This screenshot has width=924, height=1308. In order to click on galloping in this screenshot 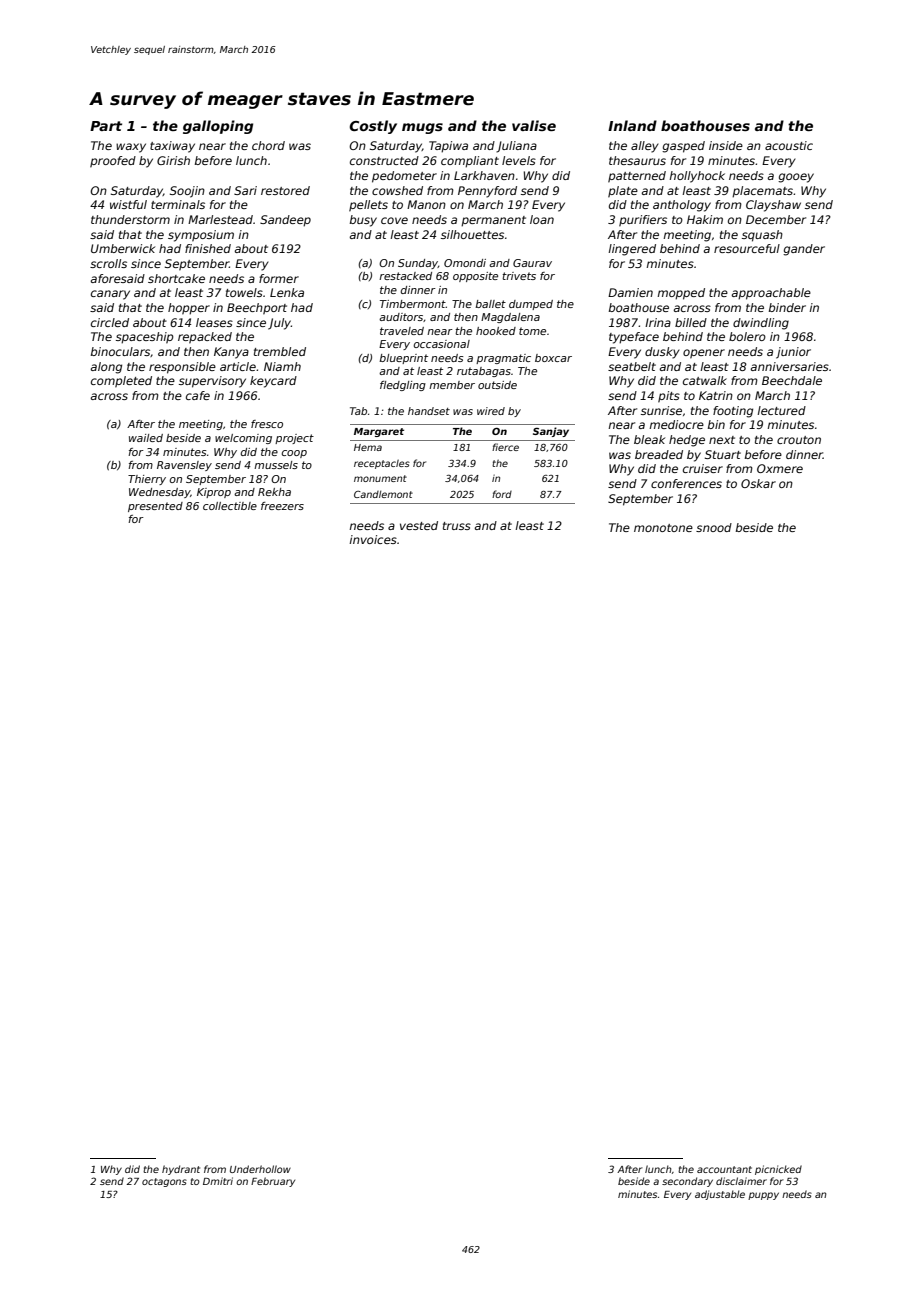, I will do `click(218, 127)`.
